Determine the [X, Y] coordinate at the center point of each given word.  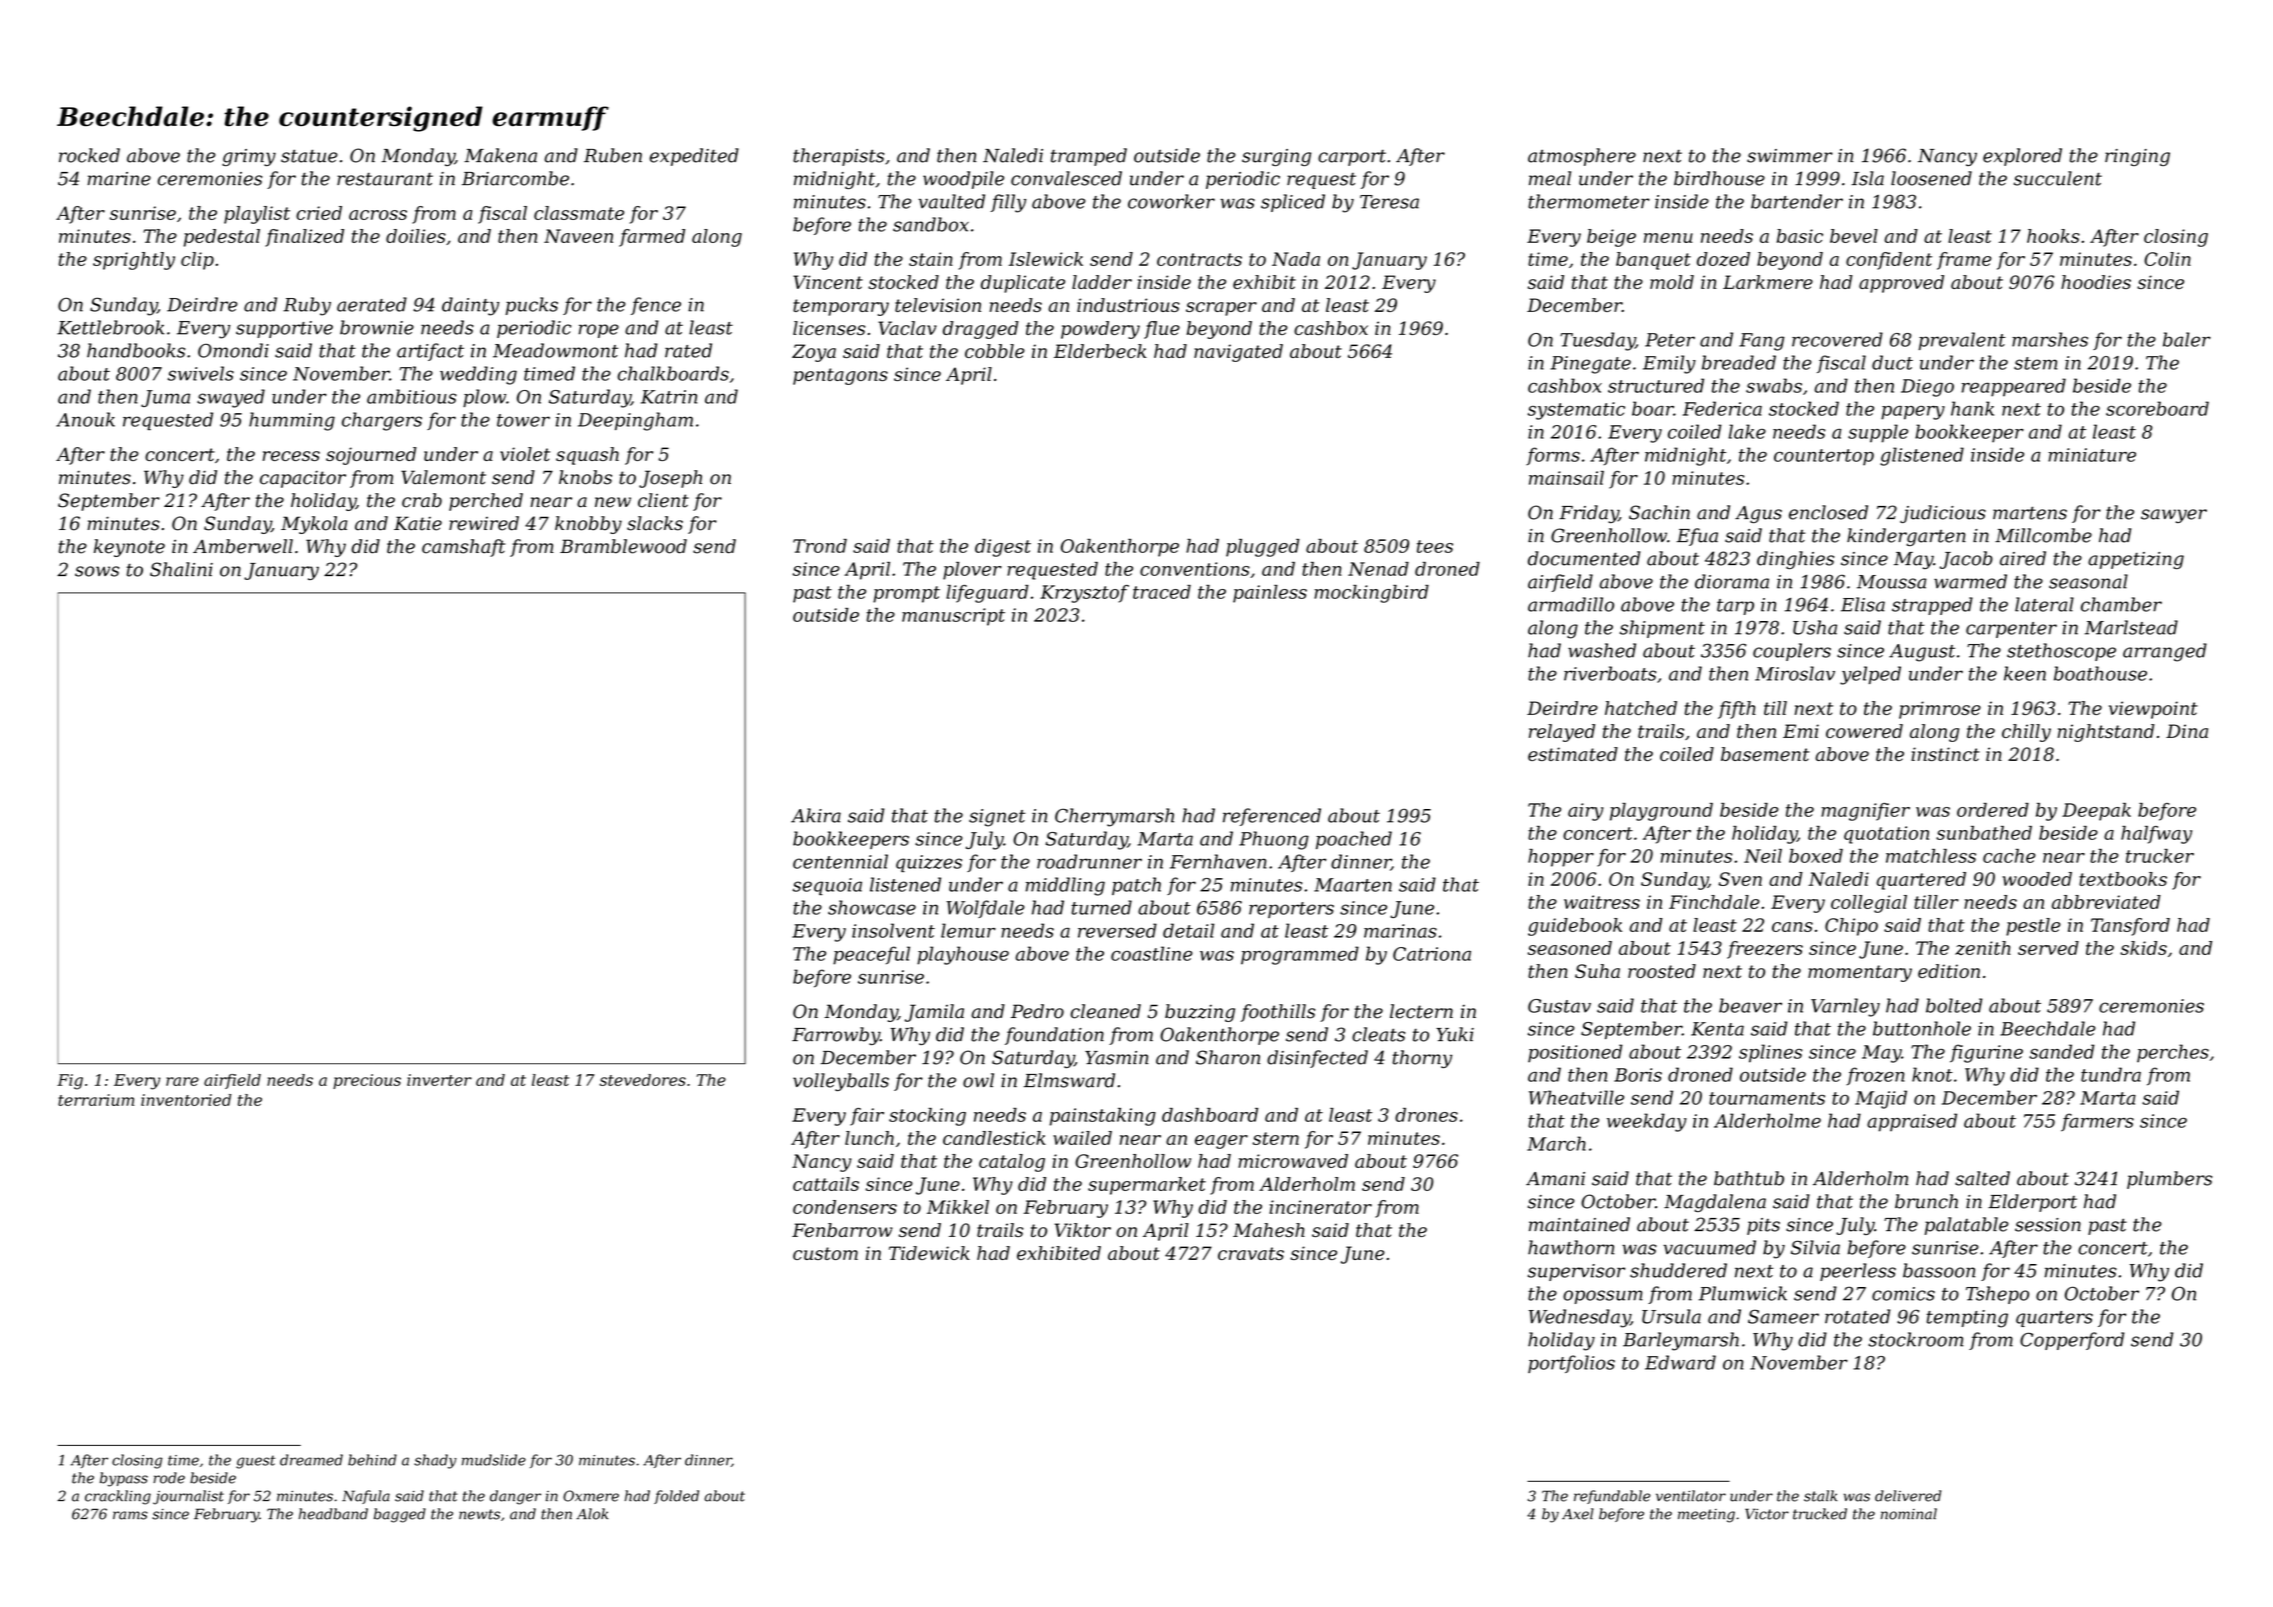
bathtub [1749, 1178]
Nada [1296, 259]
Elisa [1863, 604]
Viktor [1083, 1230]
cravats [1251, 1253]
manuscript [953, 617]
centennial [840, 861]
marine [119, 179]
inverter [439, 1080]
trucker [2160, 856]
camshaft [463, 548]
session [2048, 1225]
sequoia [827, 886]
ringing [2137, 157]
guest [255, 1462]
